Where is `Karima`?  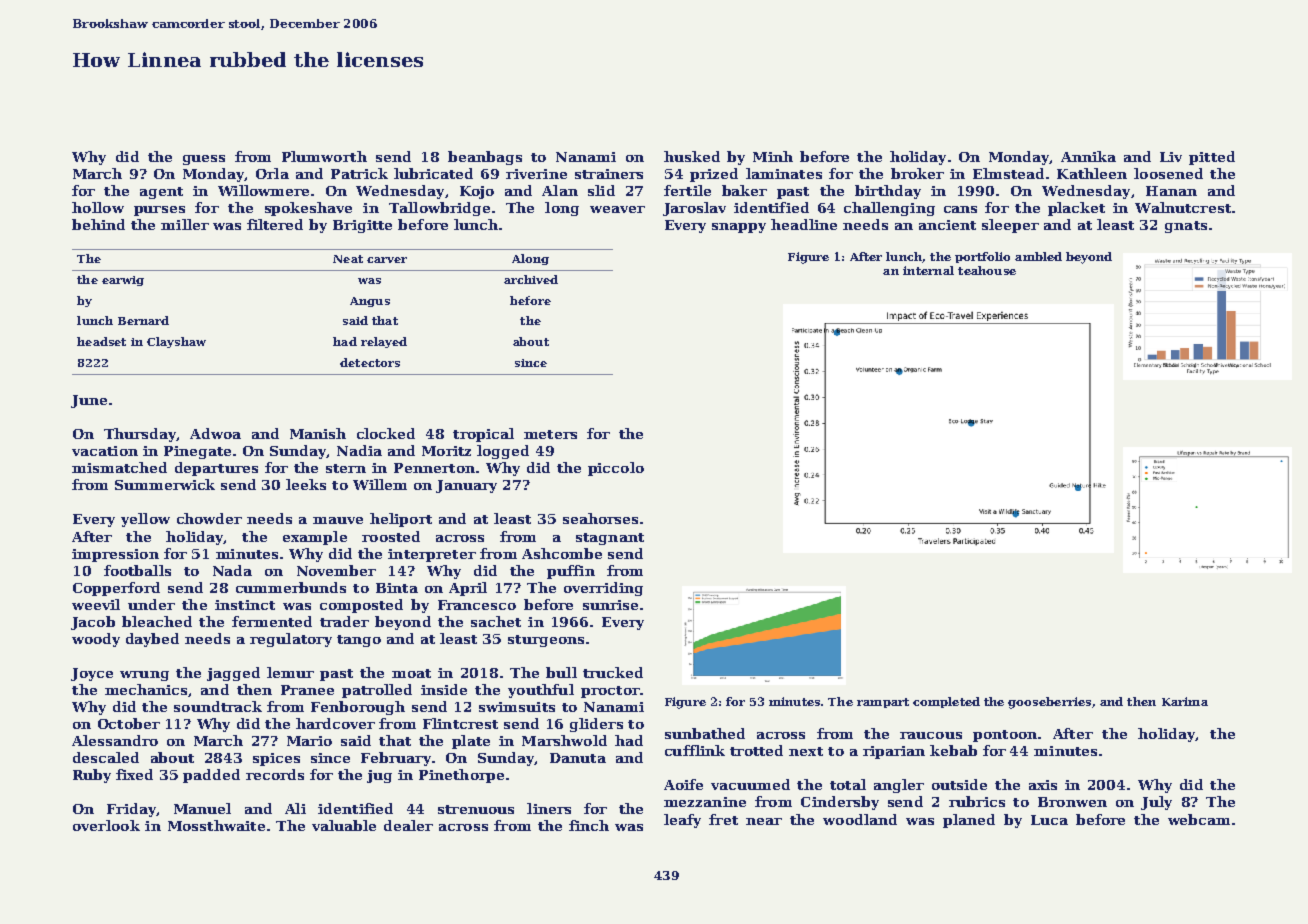
Karima is located at coordinates (1185, 701).
